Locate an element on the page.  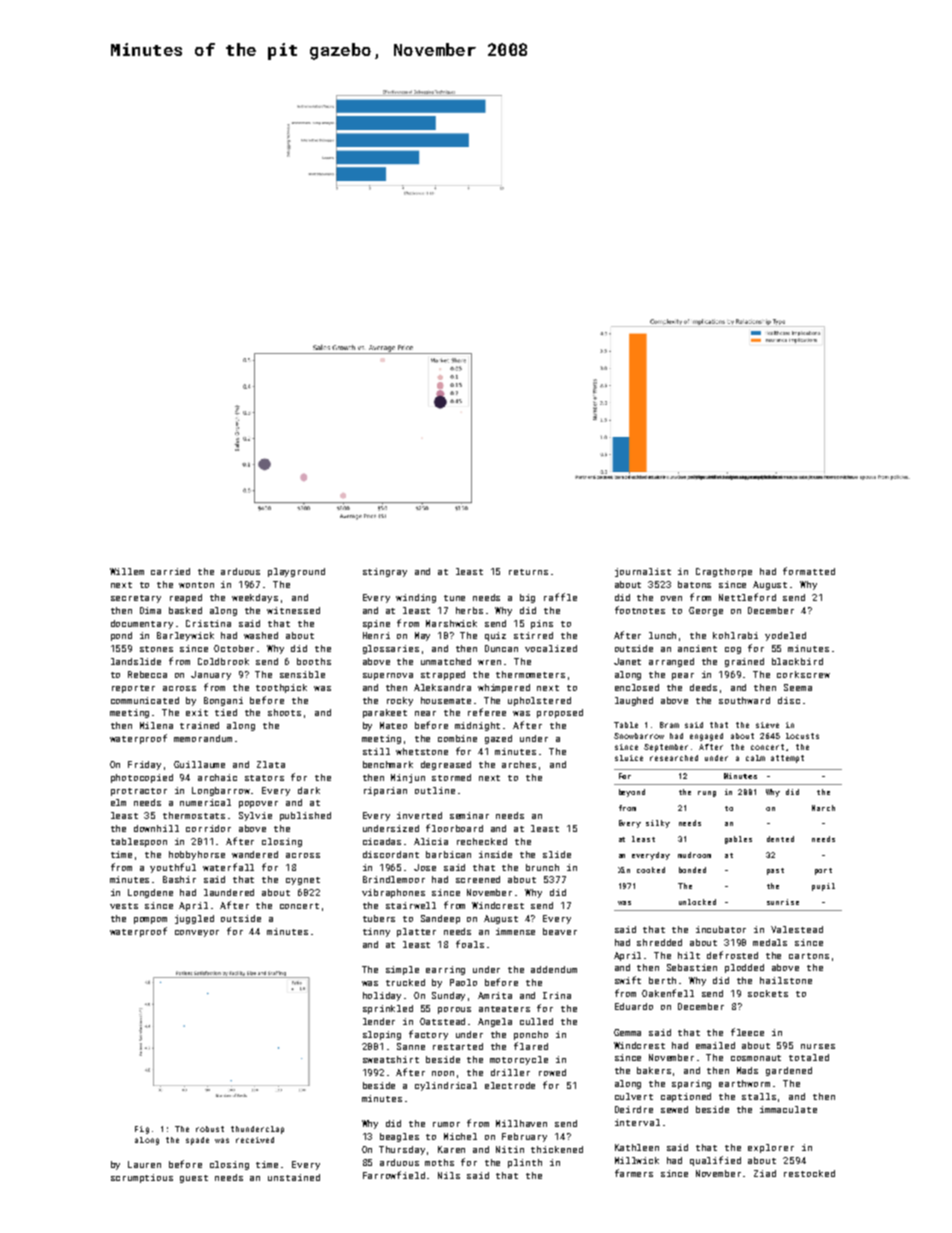
Oatstead is located at coordinates (442, 1021).
